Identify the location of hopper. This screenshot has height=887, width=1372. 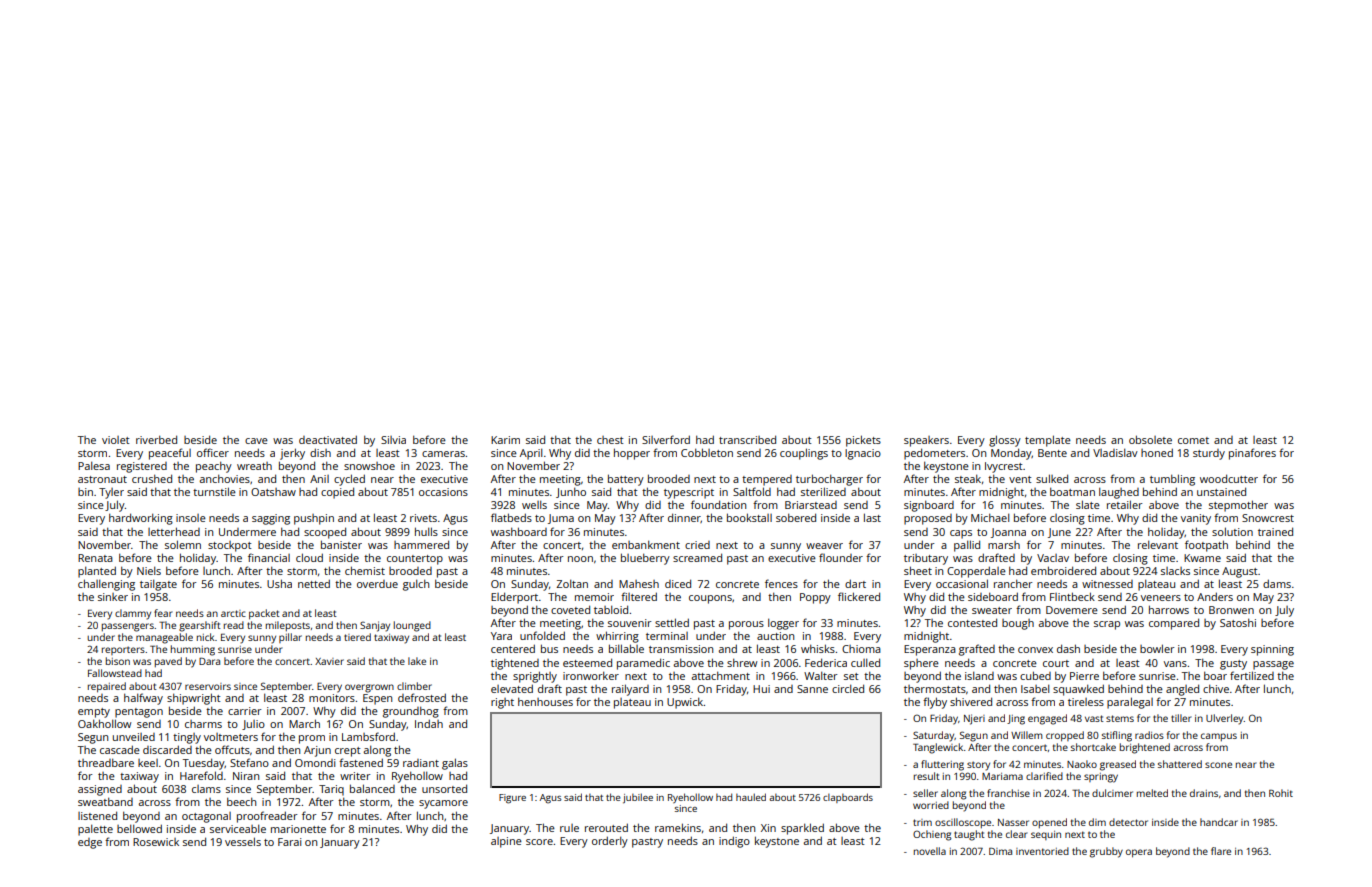
(632, 454).
